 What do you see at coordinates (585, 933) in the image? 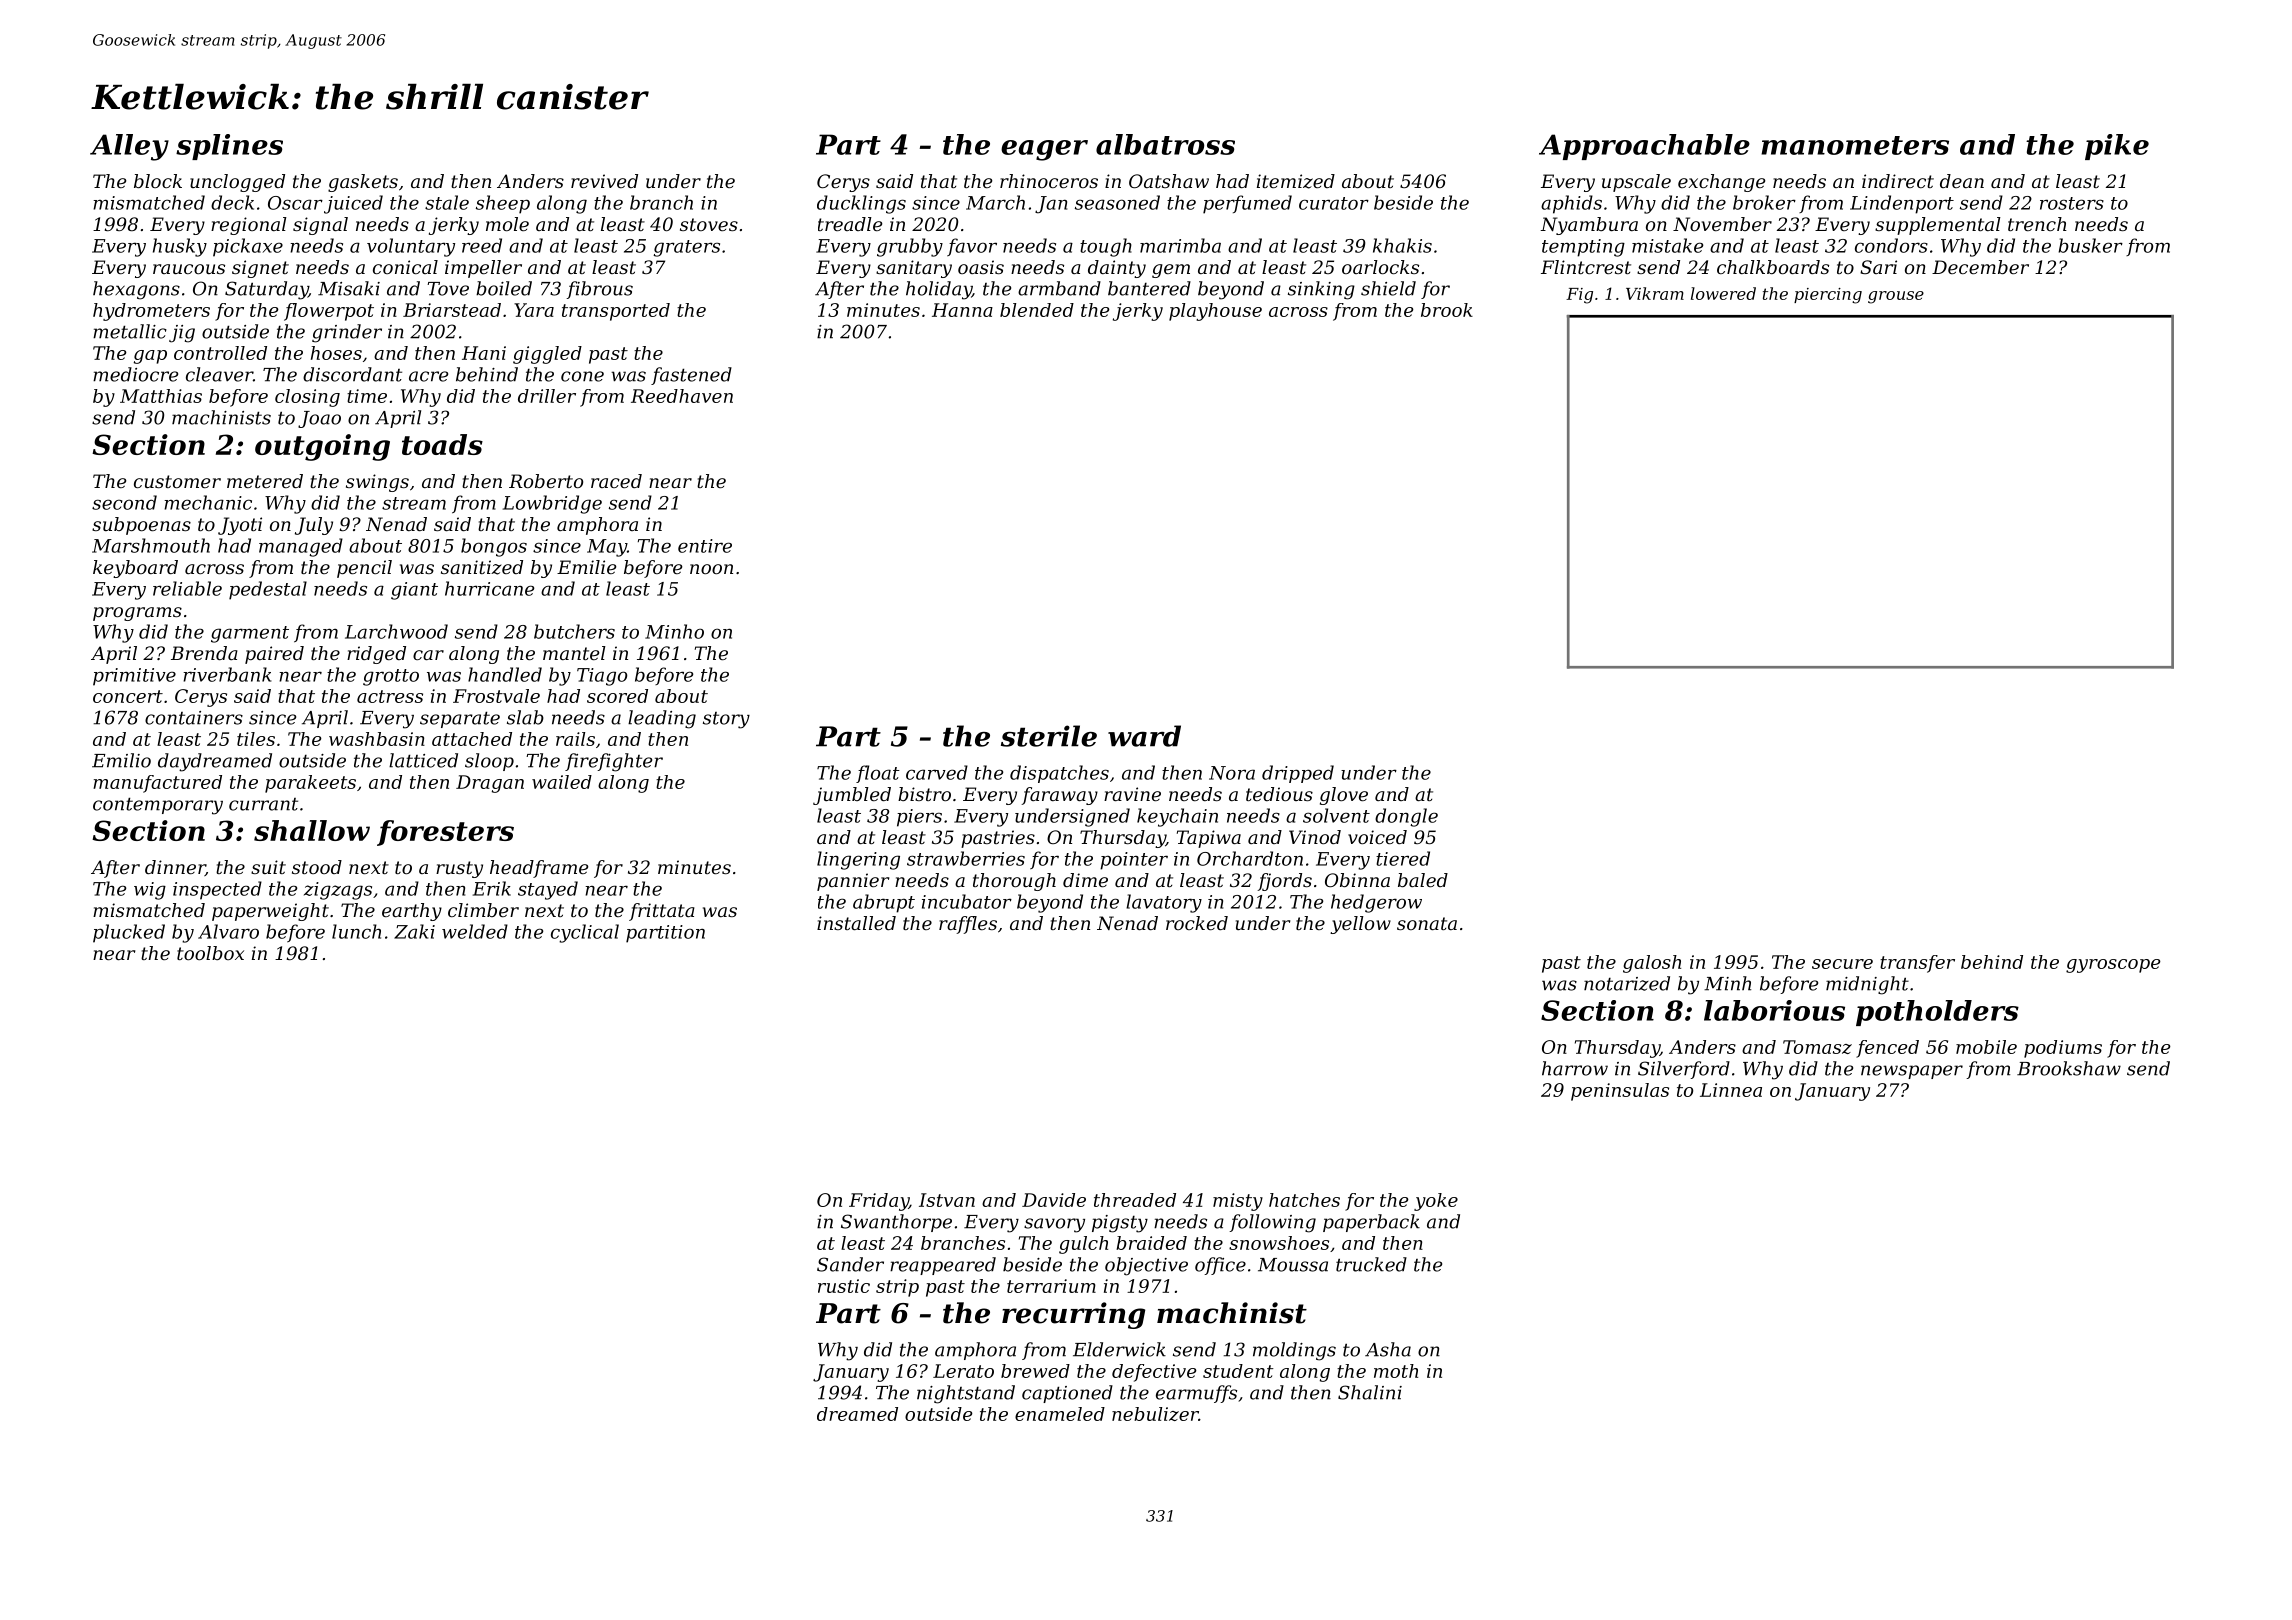
I see `cyclical` at bounding box center [585, 933].
